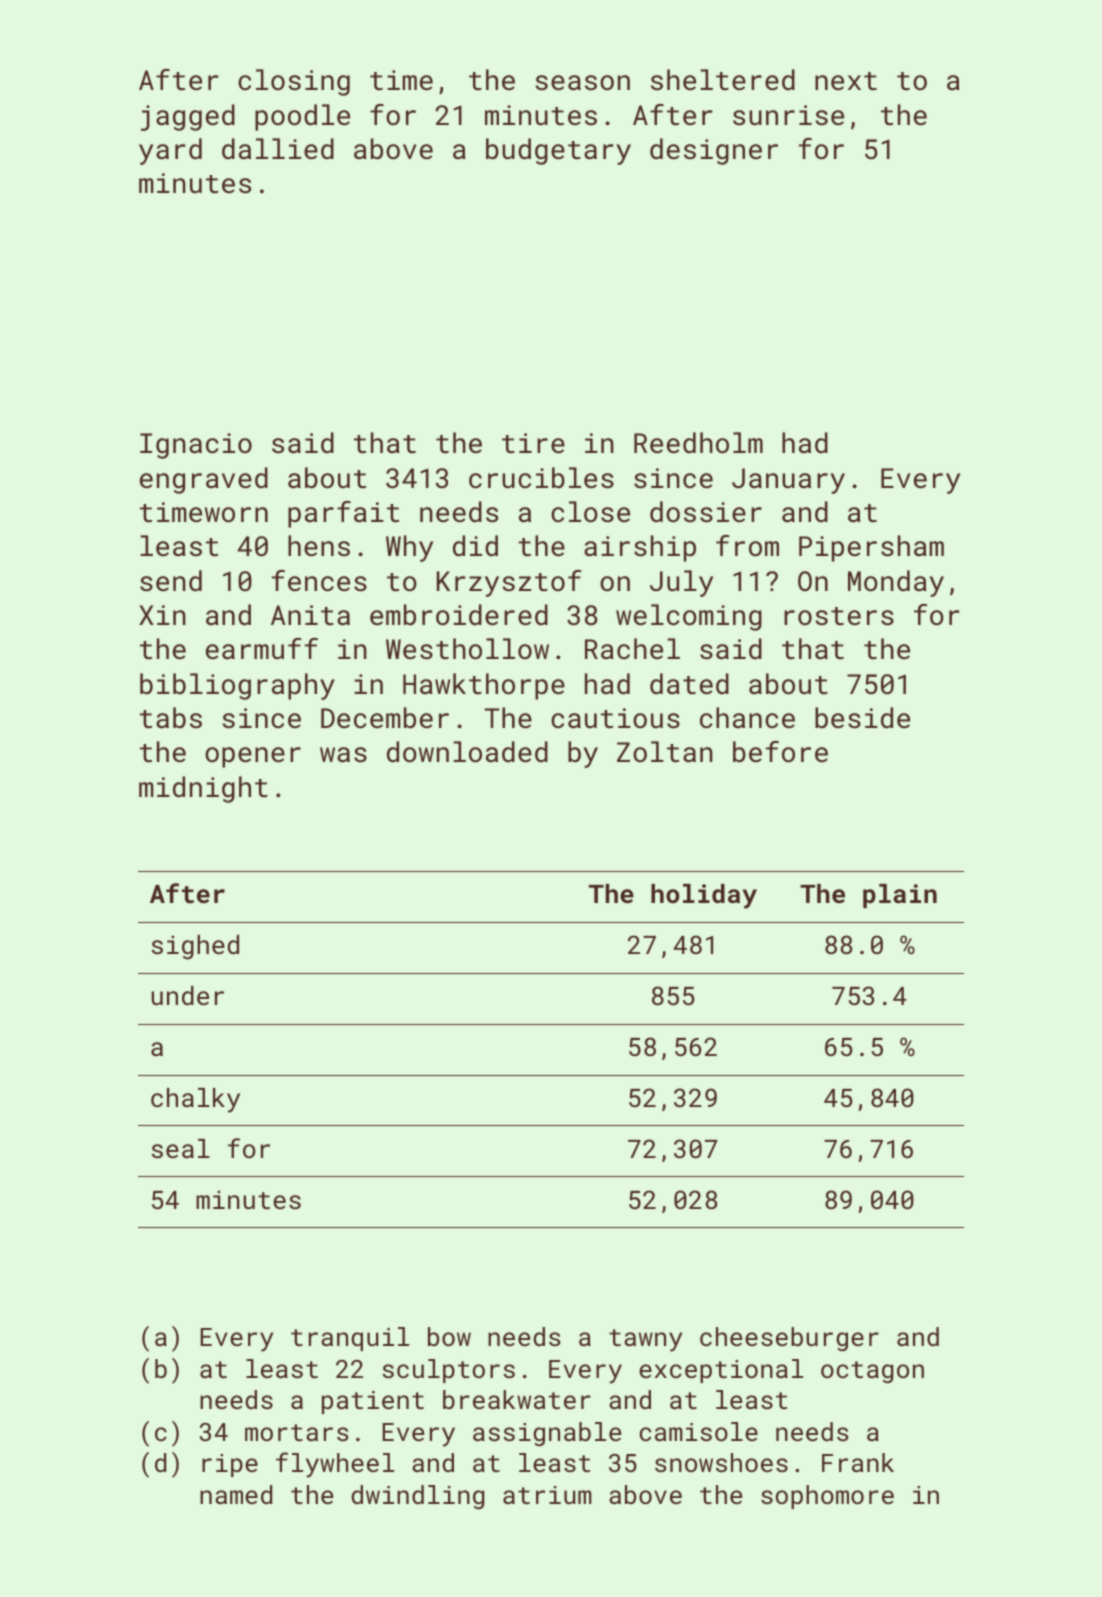 The image size is (1102, 1597). Describe the element at coordinates (417, 1497) in the screenshot. I see `dwindling` at that location.
